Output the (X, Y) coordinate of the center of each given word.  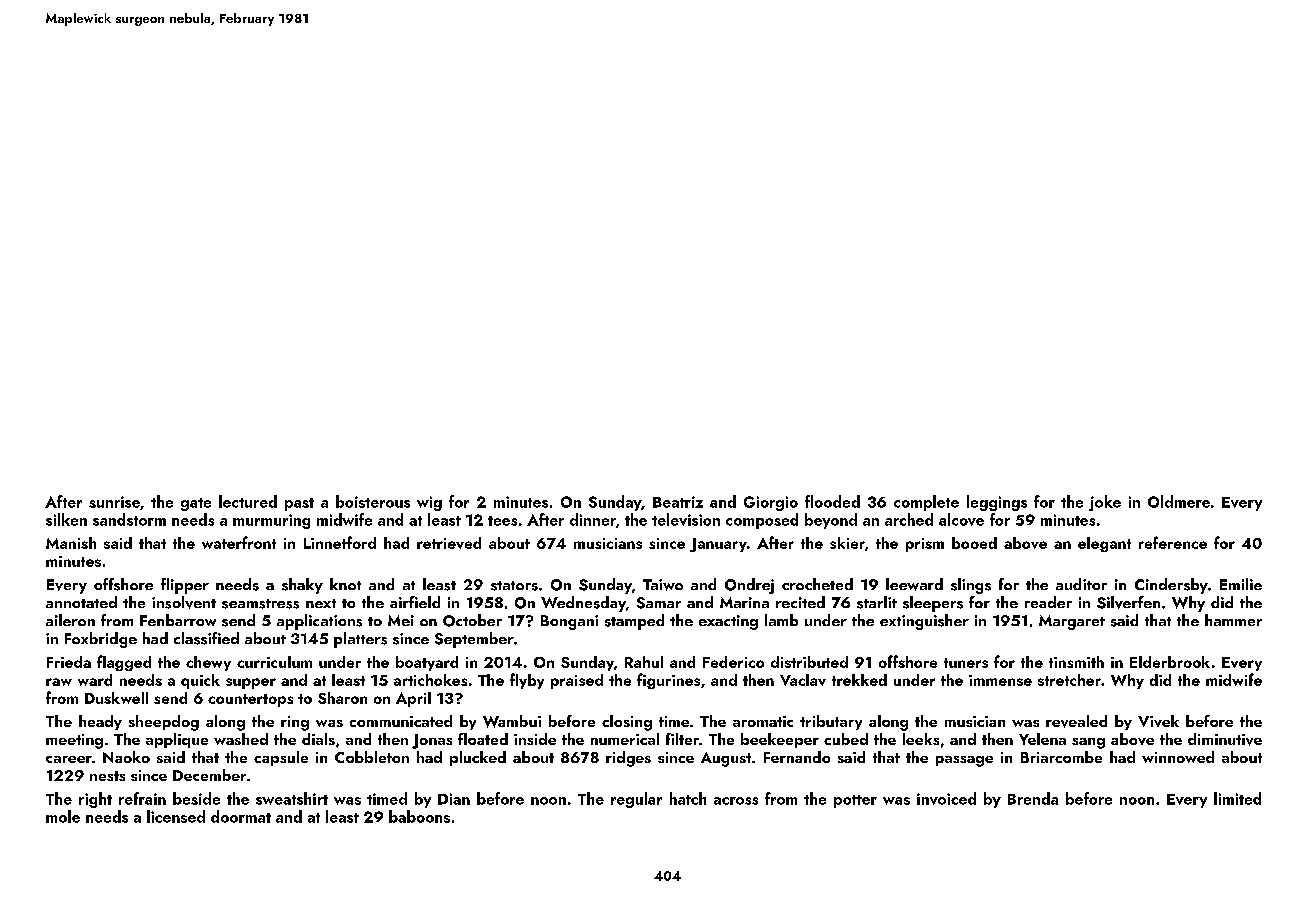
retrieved (449, 543)
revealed (1076, 721)
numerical (625, 739)
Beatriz (678, 502)
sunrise (114, 502)
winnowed (1178, 757)
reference (1173, 542)
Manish (71, 543)
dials (318, 739)
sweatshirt (292, 798)
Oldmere (1179, 501)
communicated (401, 721)
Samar (659, 603)
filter (682, 739)
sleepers (933, 604)
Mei (401, 620)
